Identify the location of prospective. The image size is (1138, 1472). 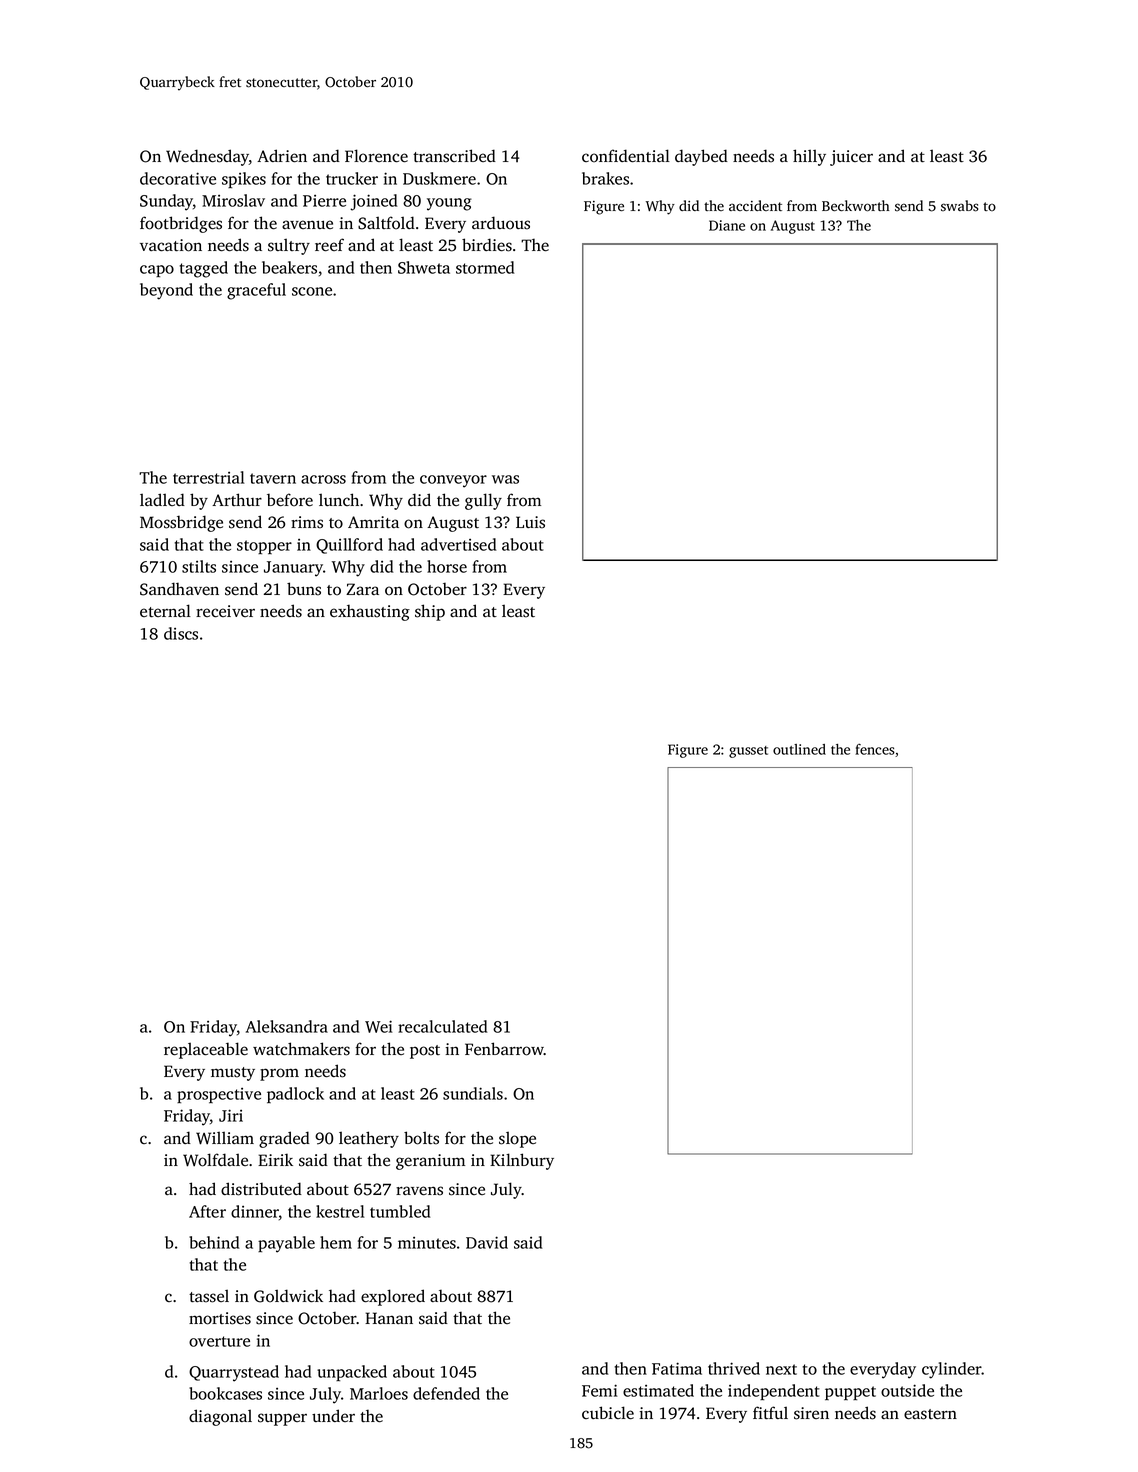
(219, 1095).
